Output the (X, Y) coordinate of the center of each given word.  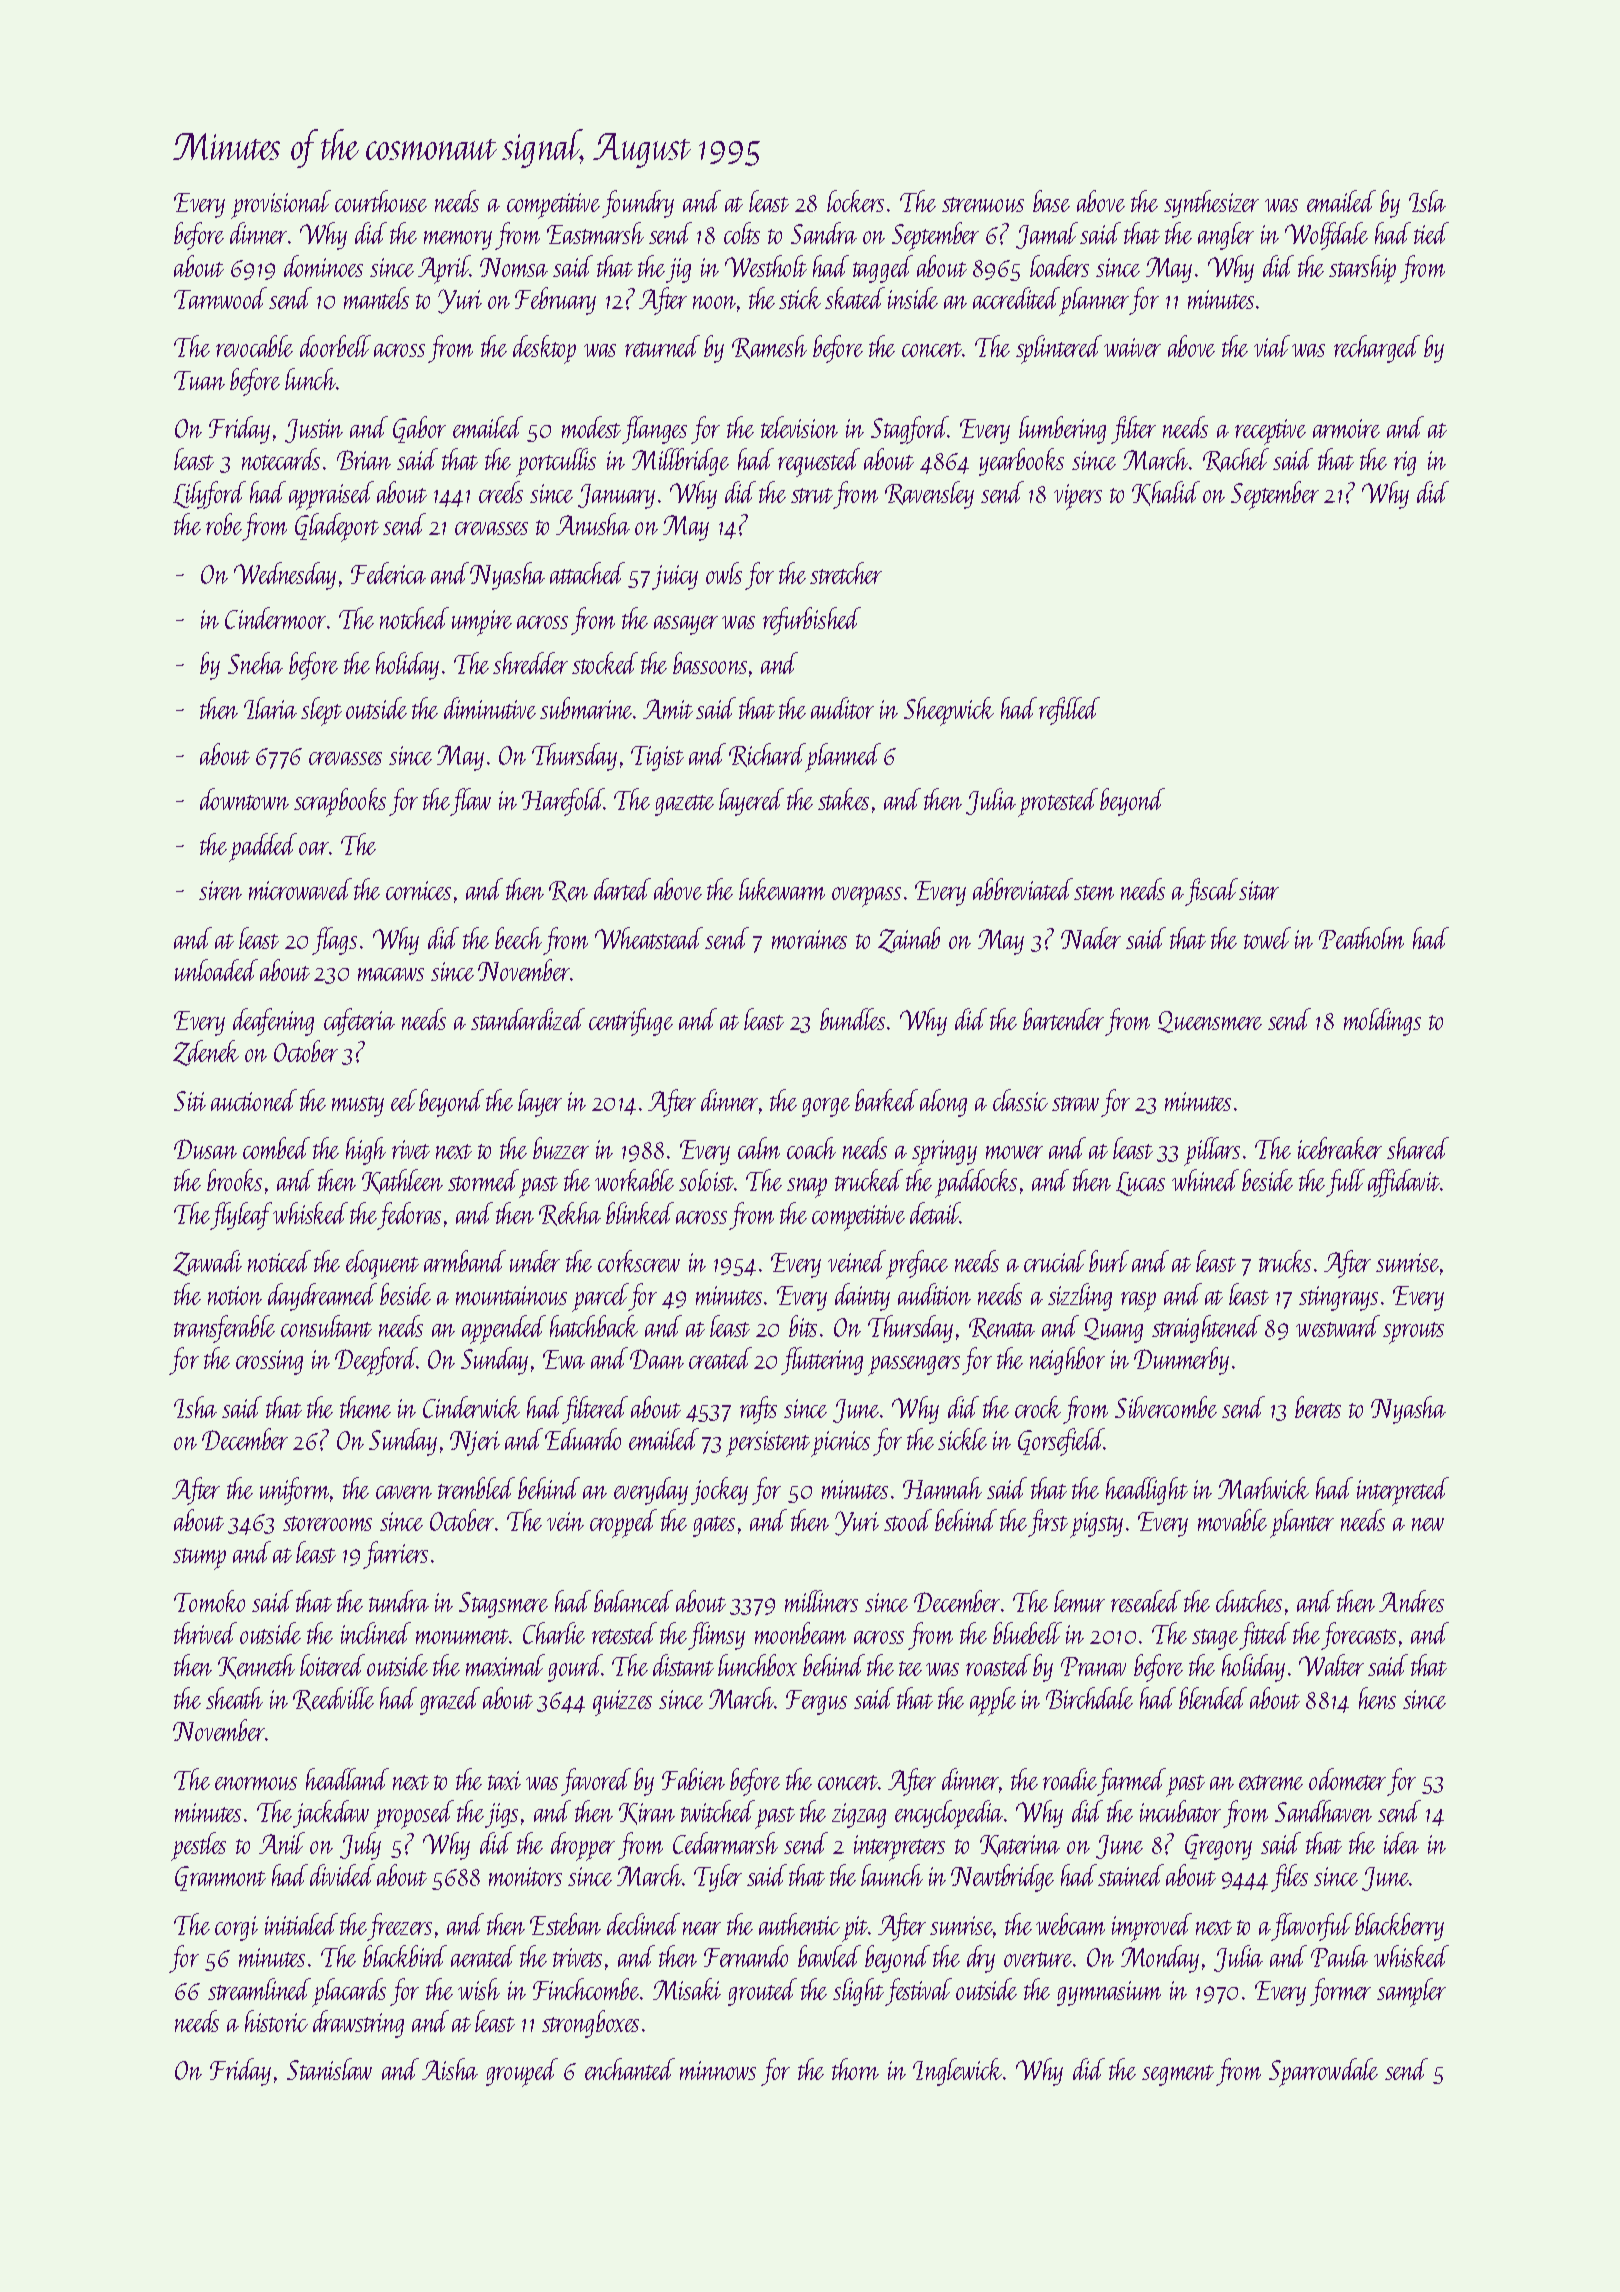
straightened (1206, 1329)
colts (742, 233)
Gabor (419, 429)
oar (314, 848)
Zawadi (207, 1263)
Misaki (687, 1989)
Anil (282, 1843)
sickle (962, 1439)
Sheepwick (949, 711)
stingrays (1338, 1298)
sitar (1259, 890)
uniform (295, 1491)
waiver (1132, 347)
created (720, 1358)
